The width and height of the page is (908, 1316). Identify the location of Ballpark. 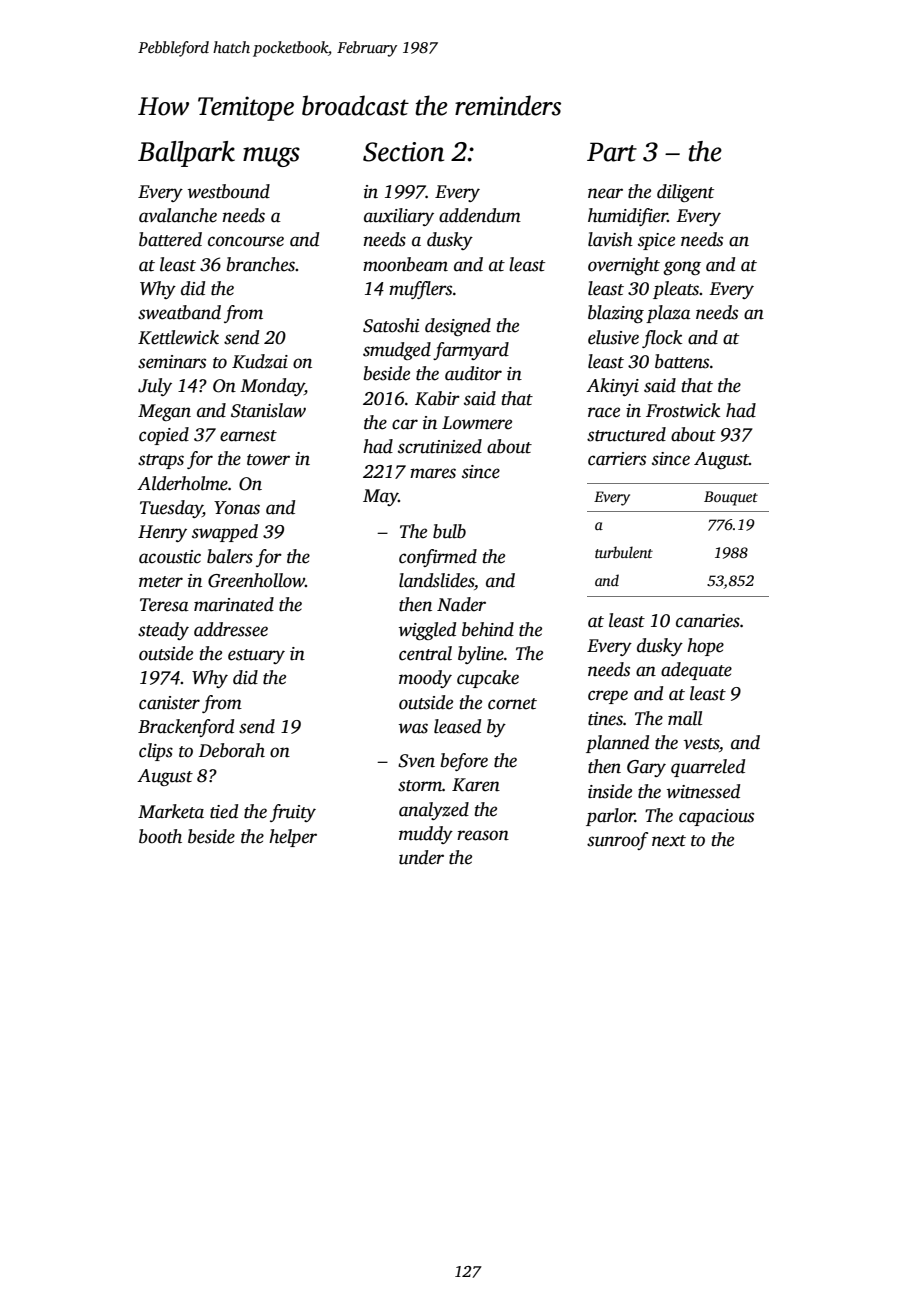
(186, 154).
